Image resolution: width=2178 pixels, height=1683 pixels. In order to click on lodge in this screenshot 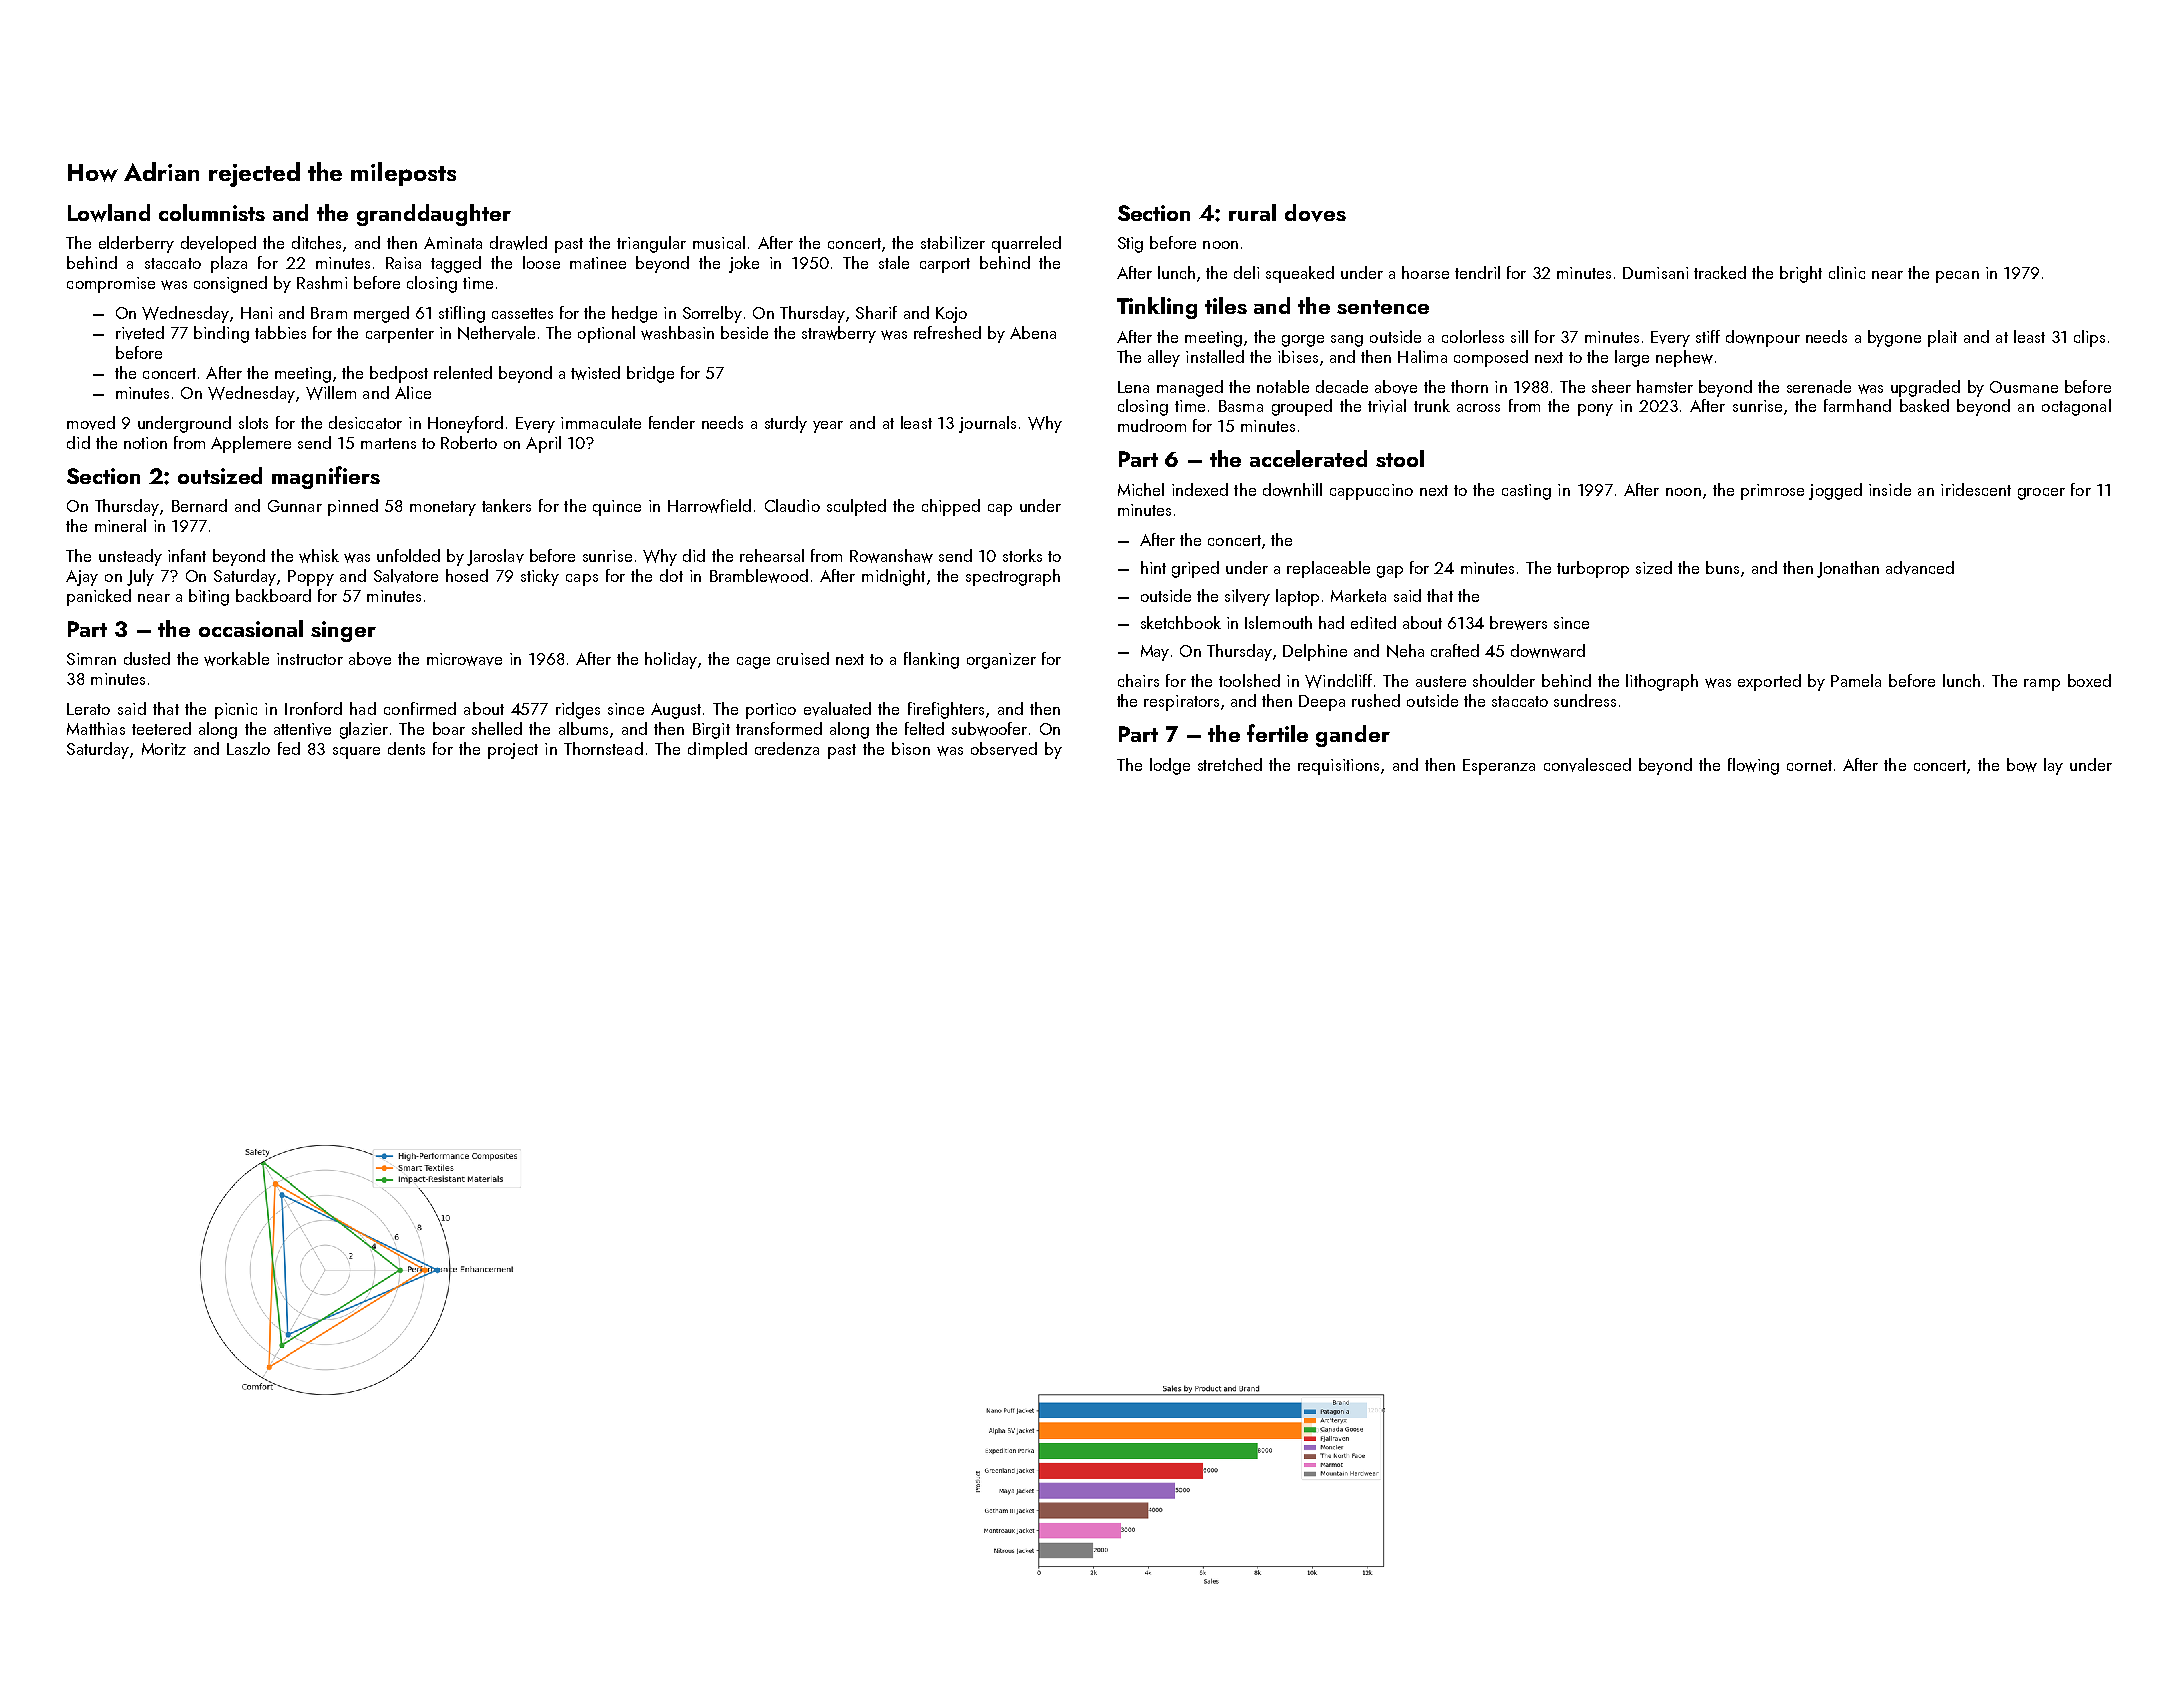, I will do `click(1170, 766)`.
